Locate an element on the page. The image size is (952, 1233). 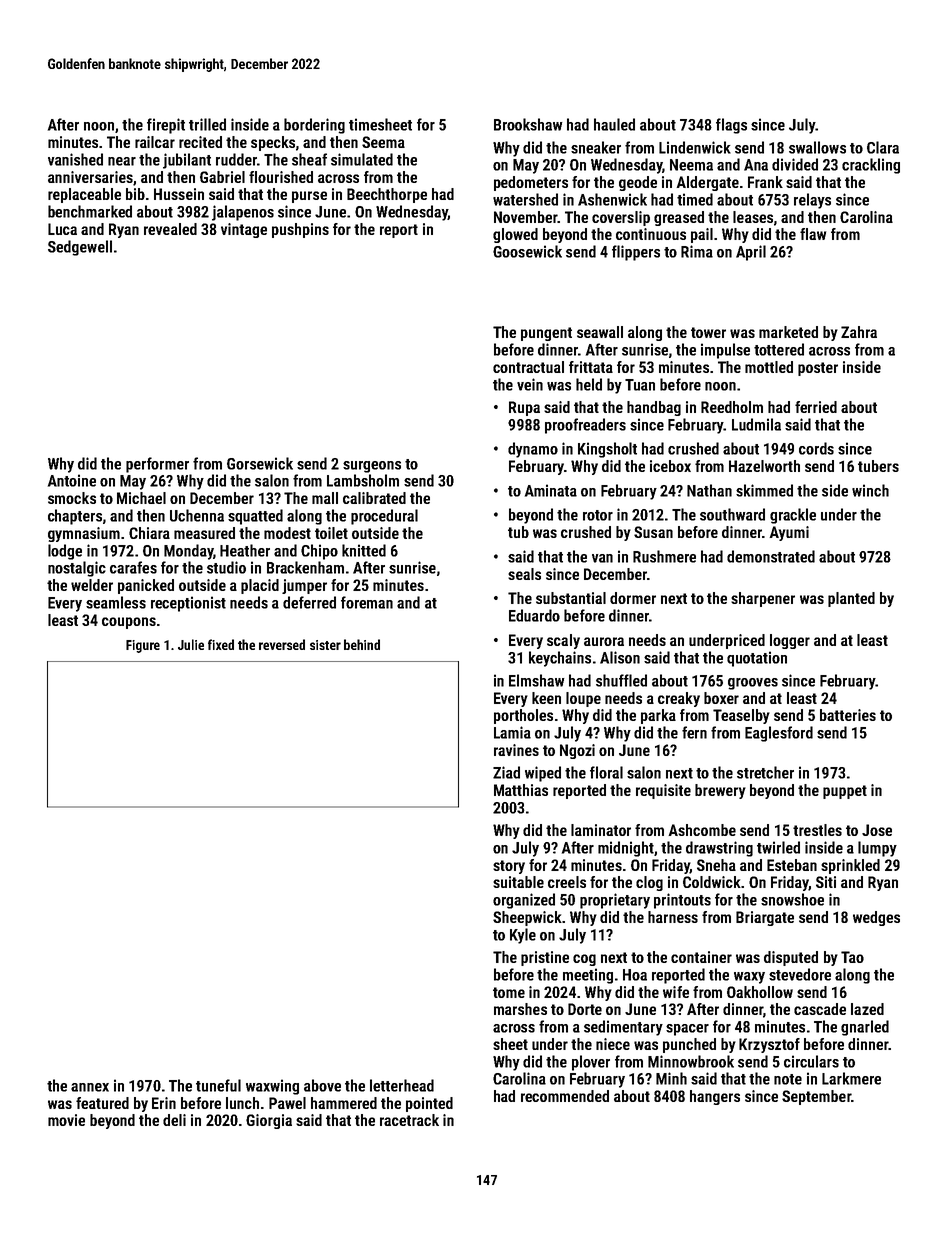
disputed is located at coordinates (791, 958).
